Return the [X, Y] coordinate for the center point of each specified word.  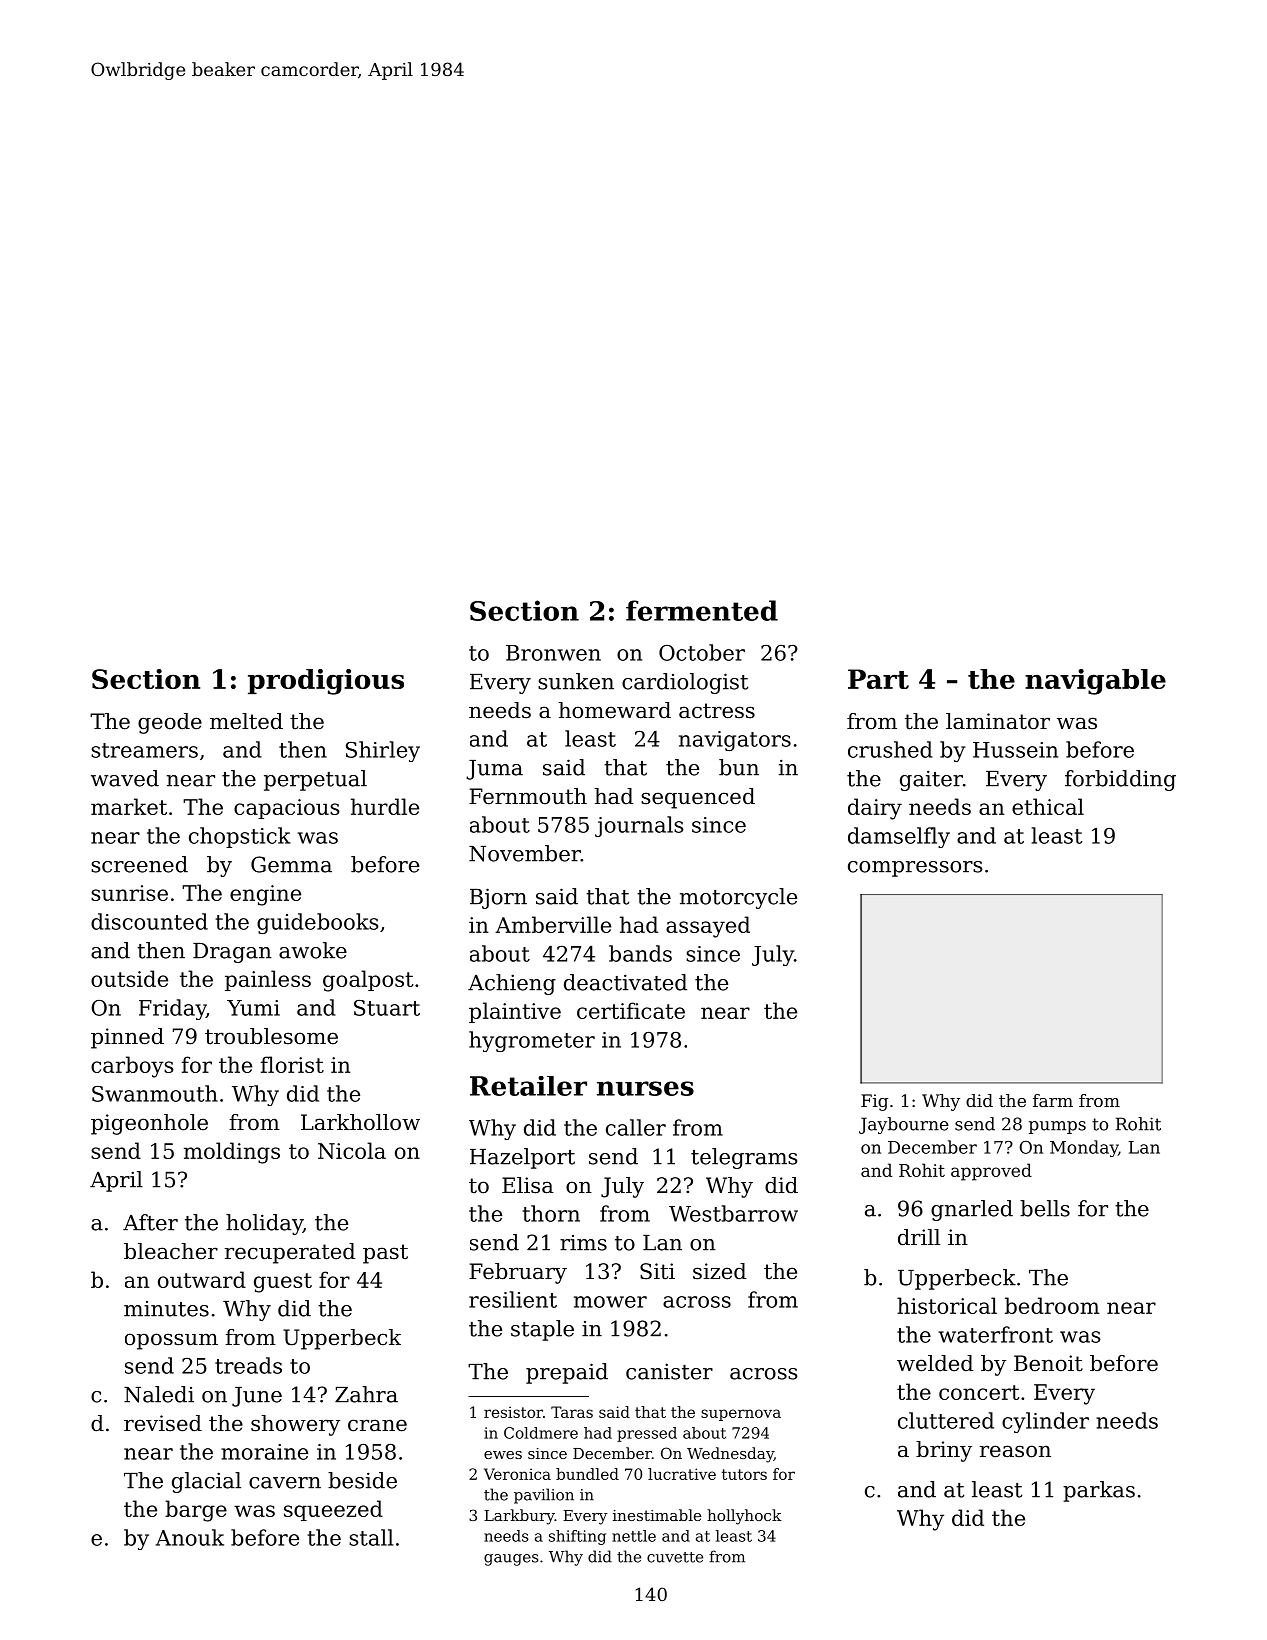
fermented [702, 610]
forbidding [1120, 780]
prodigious [326, 682]
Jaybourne [904, 1125]
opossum [171, 1341]
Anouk [190, 1537]
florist [292, 1064]
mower [610, 1302]
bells [1045, 1208]
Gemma [291, 864]
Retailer [528, 1086]
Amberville [553, 924]
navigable [1095, 682]
